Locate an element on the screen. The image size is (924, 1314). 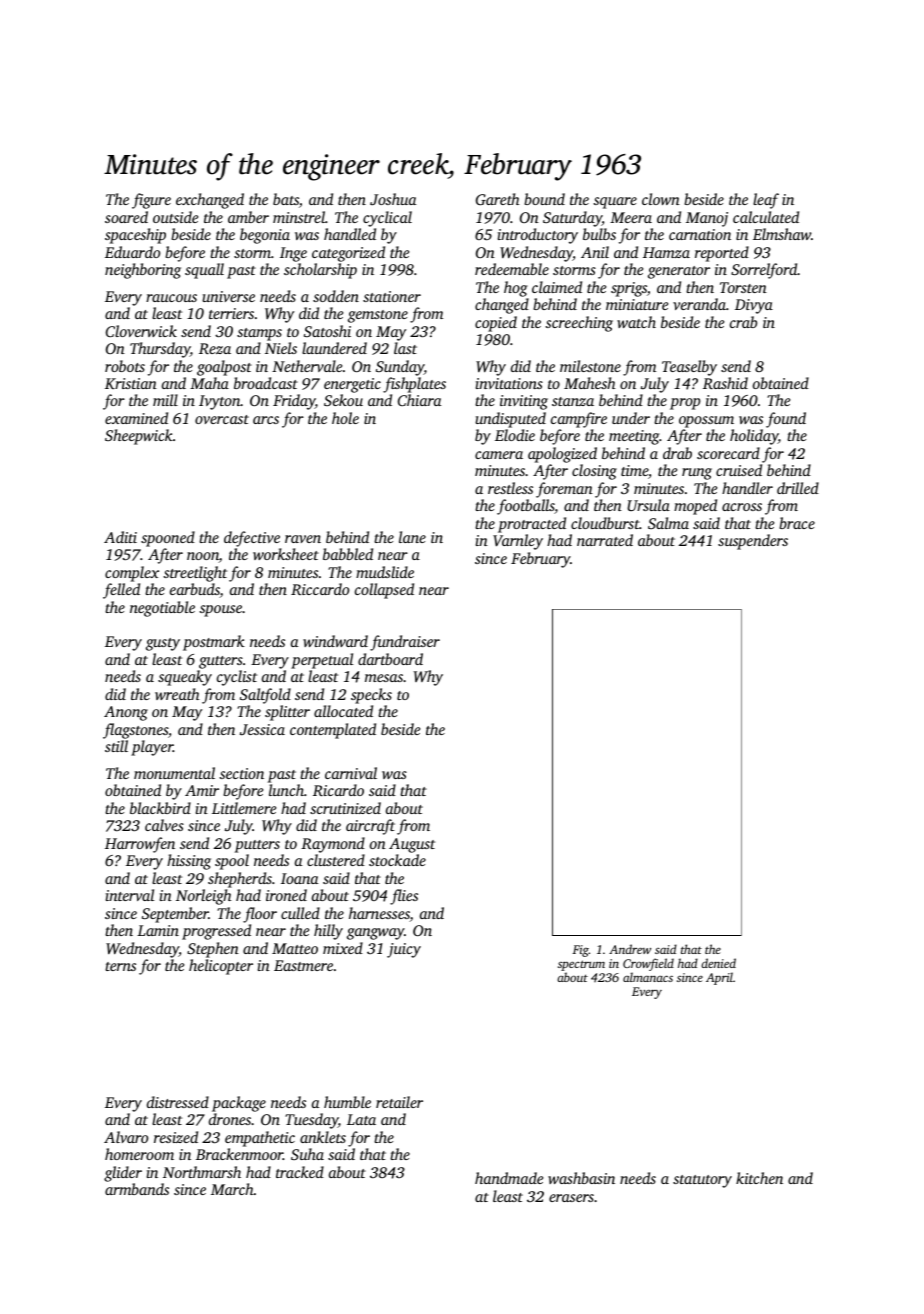
resized is located at coordinates (176, 1137).
